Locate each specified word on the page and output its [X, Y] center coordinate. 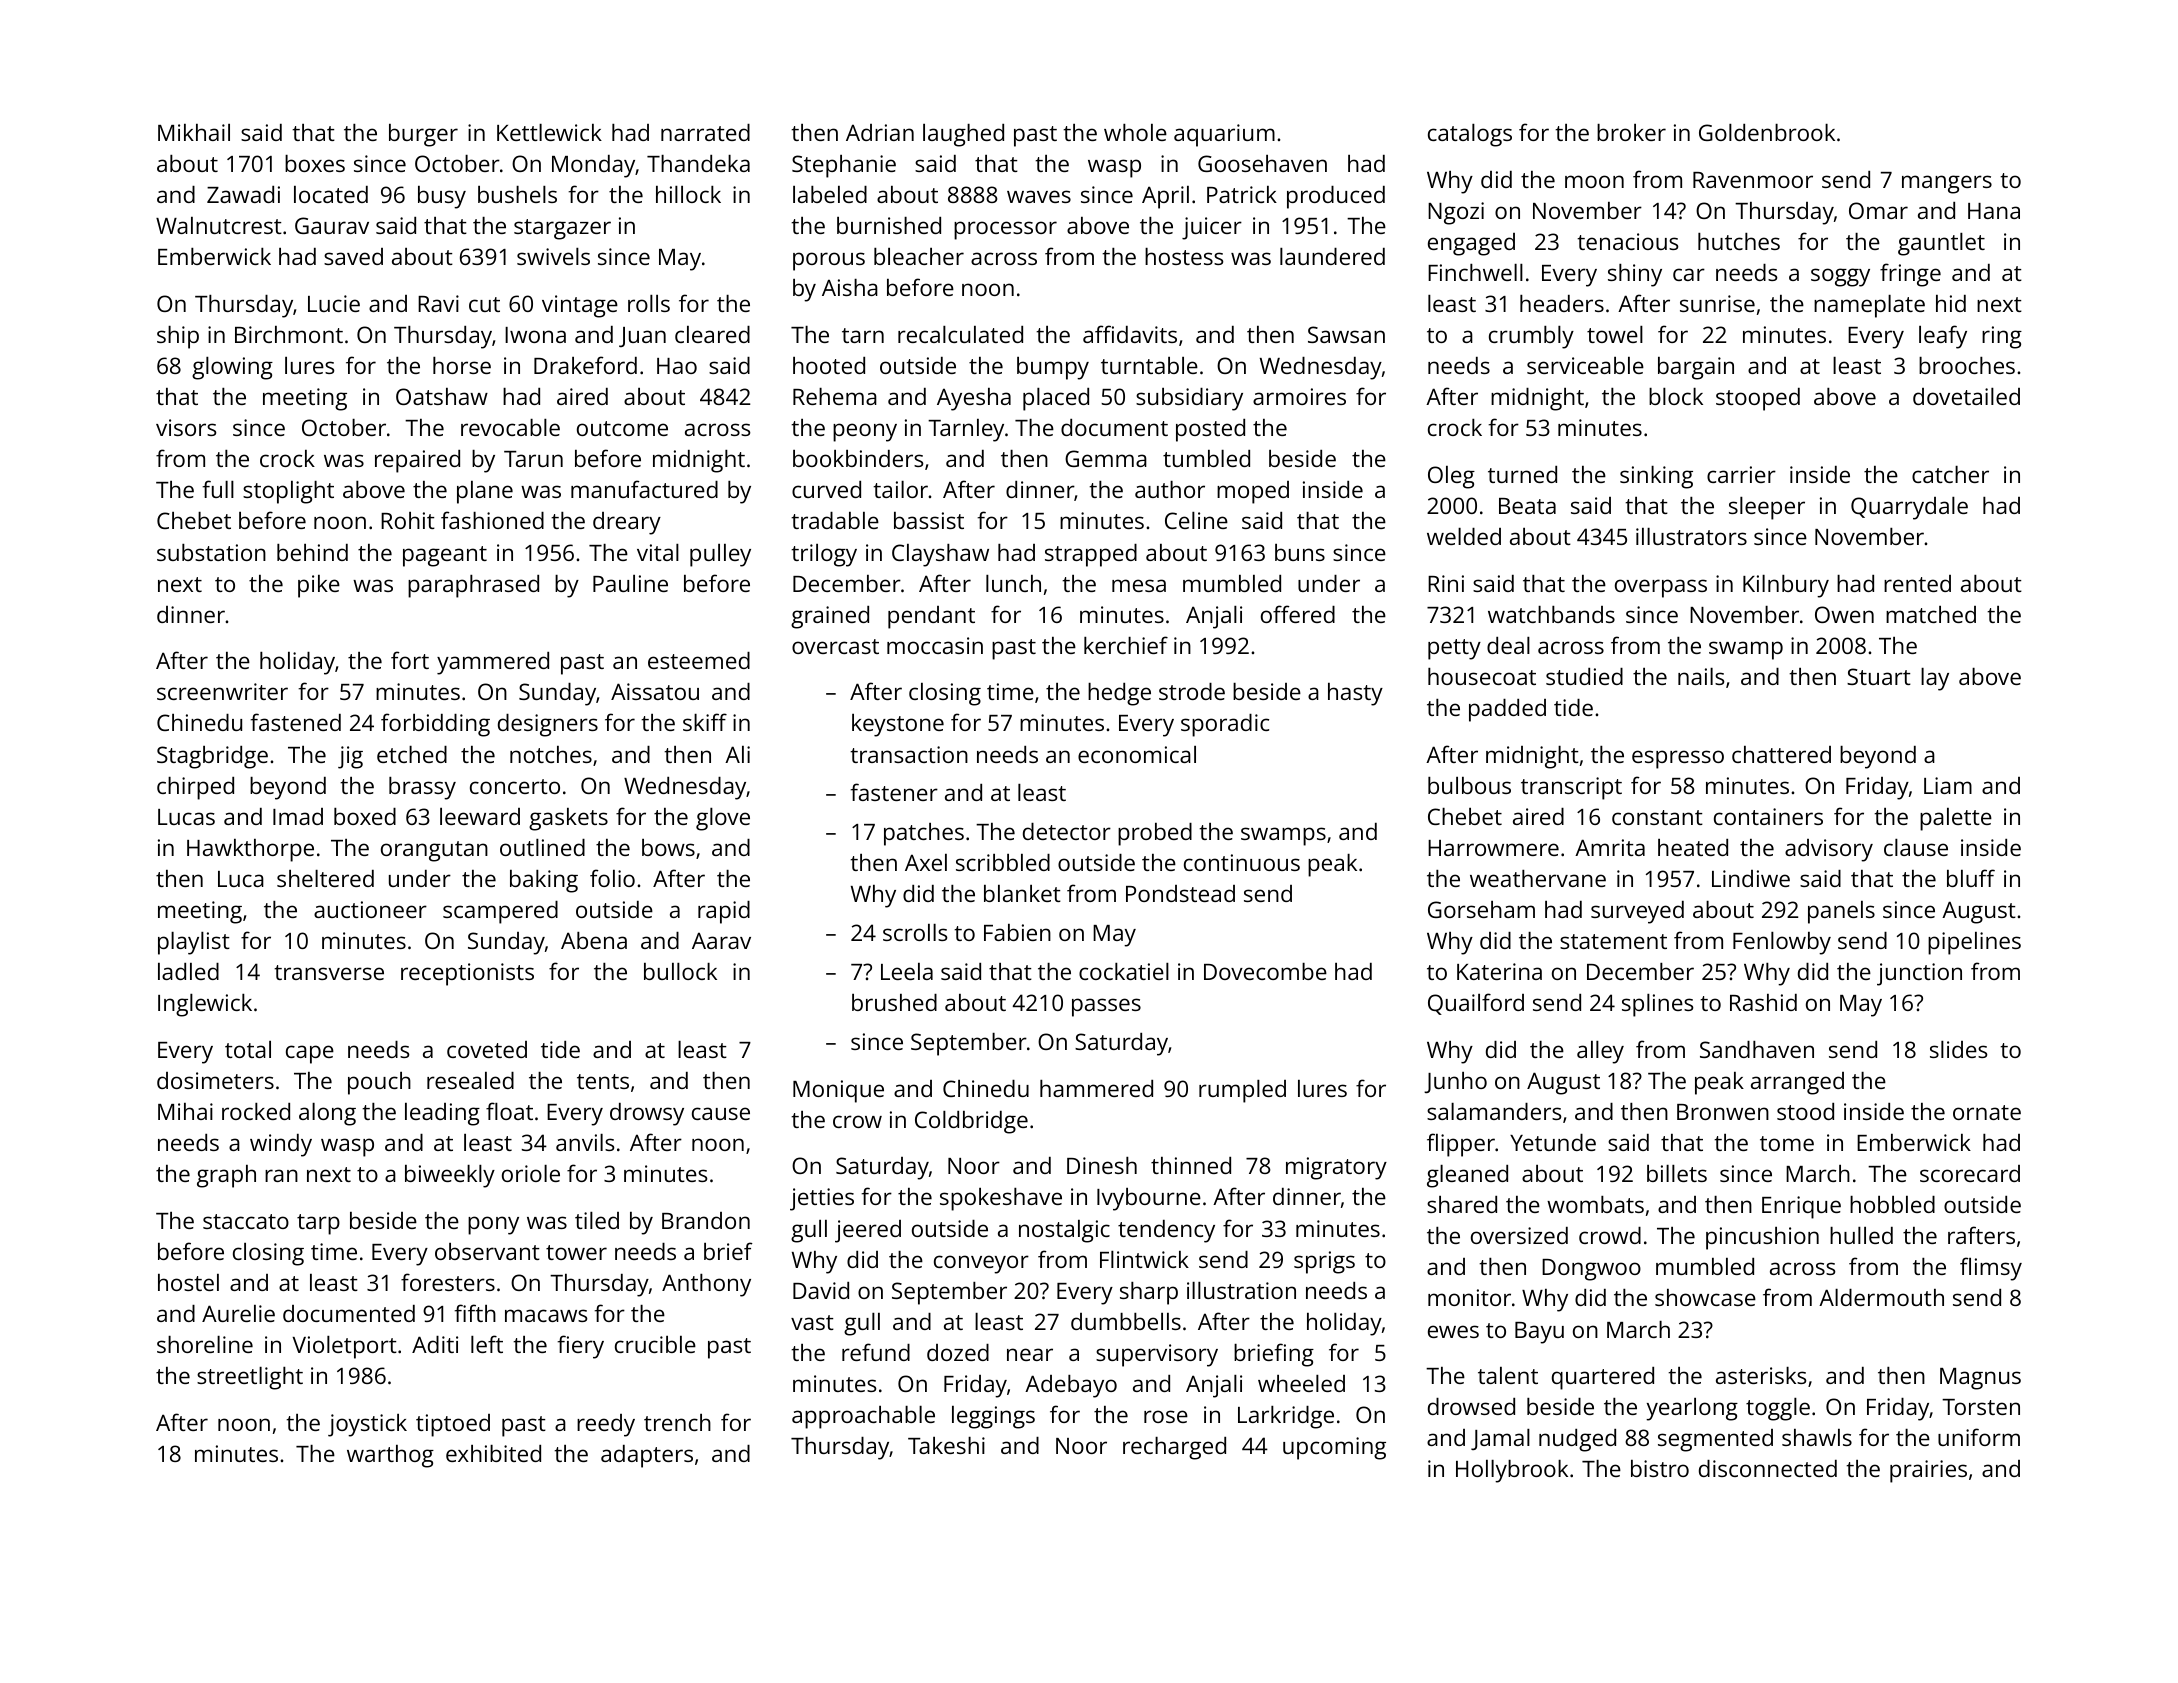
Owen [1844, 614]
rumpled [1242, 1091]
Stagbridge [212, 757]
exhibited [493, 1453]
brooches [1967, 365]
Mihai [185, 1111]
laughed [963, 135]
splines [1657, 1005]
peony [865, 432]
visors [186, 427]
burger [423, 135]
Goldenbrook [1767, 132]
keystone [898, 725]
